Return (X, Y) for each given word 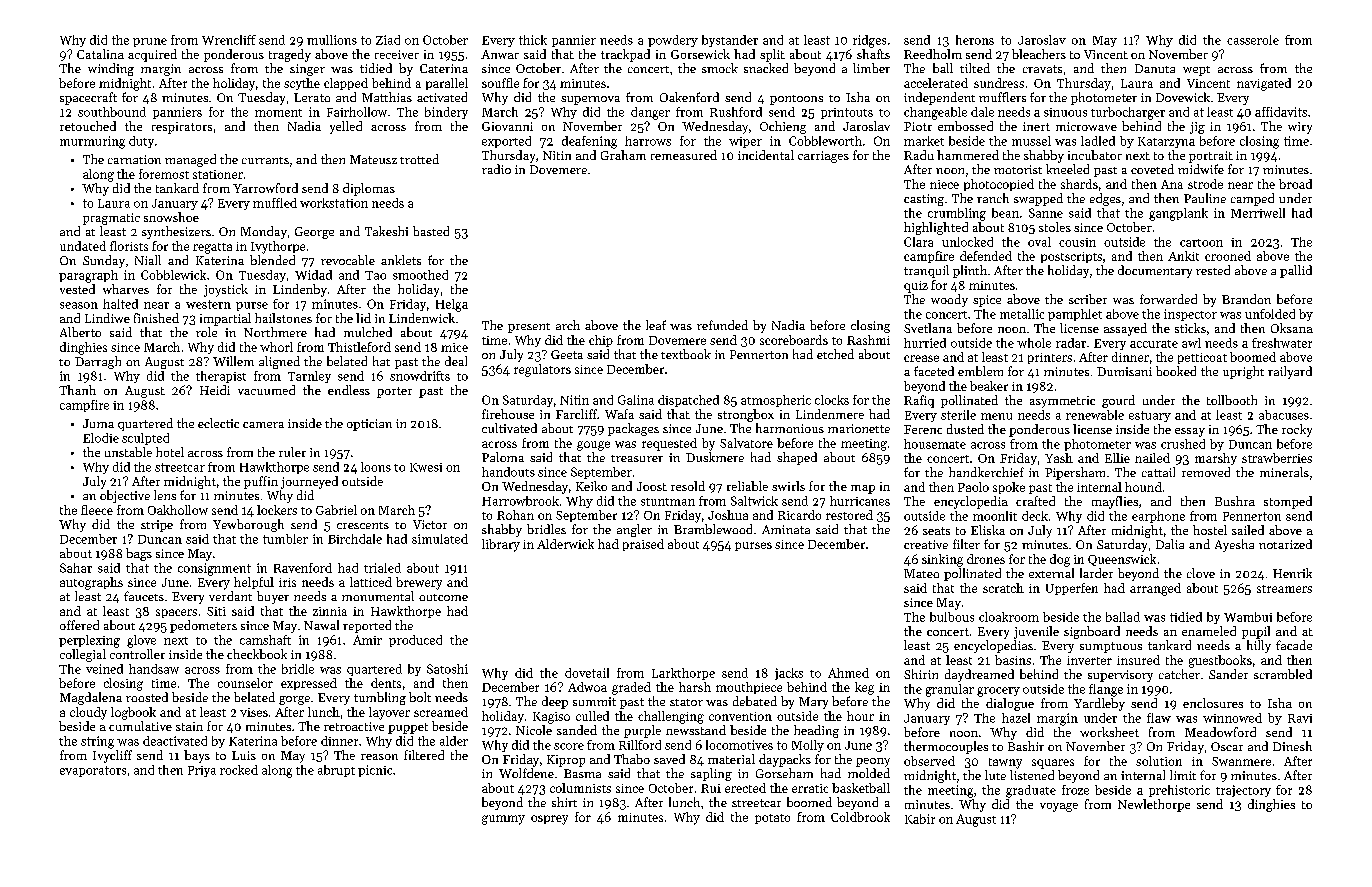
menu (996, 416)
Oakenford (689, 97)
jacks (789, 674)
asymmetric (1062, 402)
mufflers (1002, 97)
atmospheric (776, 401)
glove (141, 641)
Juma (98, 423)
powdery (673, 41)
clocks (832, 400)
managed (190, 160)
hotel (170, 452)
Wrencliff (229, 40)
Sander (1228, 674)
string (97, 742)
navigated (1264, 84)
